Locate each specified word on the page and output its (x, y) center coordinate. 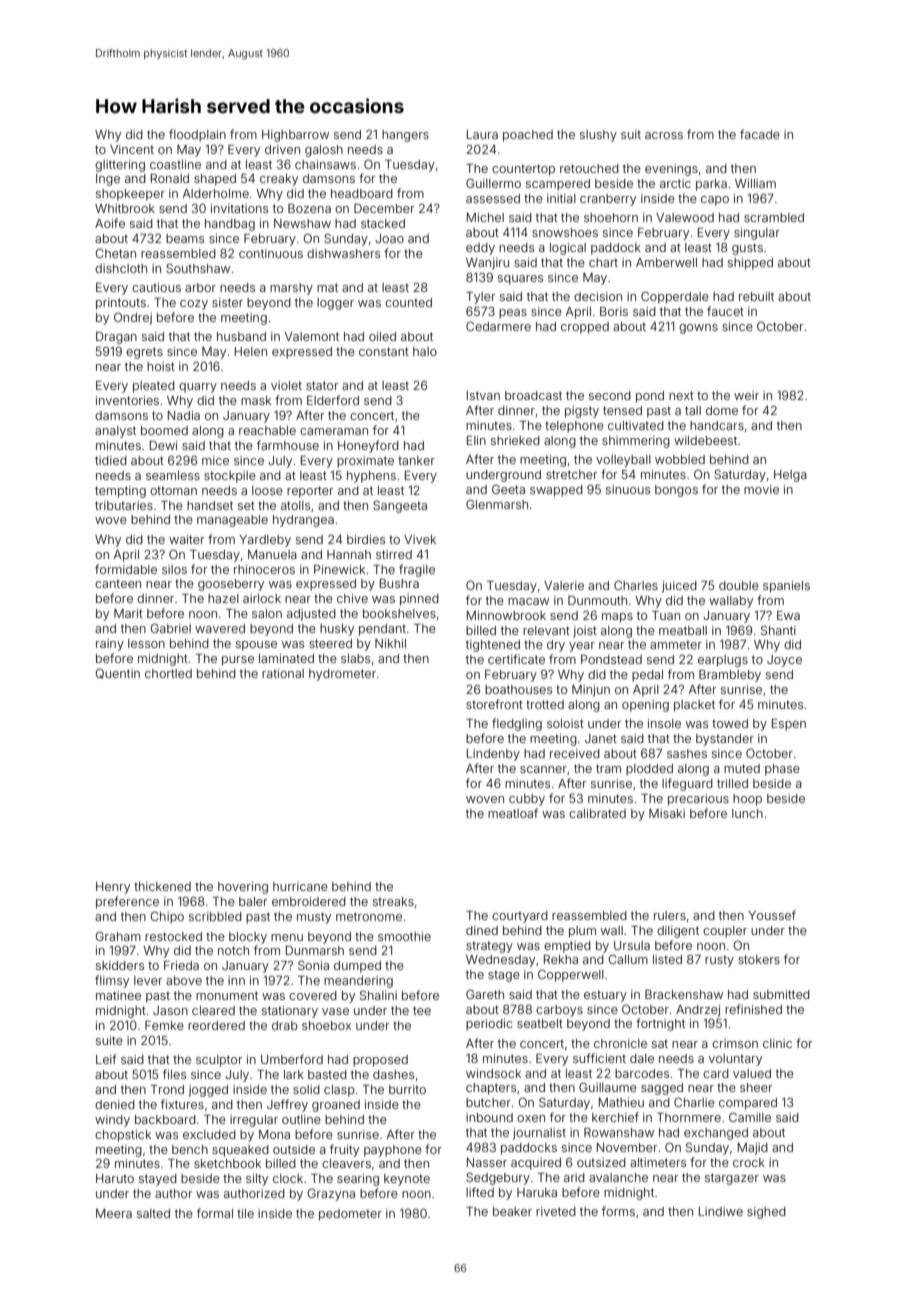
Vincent (132, 149)
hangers (405, 136)
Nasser (487, 1162)
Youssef (772, 915)
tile (245, 1213)
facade (760, 134)
